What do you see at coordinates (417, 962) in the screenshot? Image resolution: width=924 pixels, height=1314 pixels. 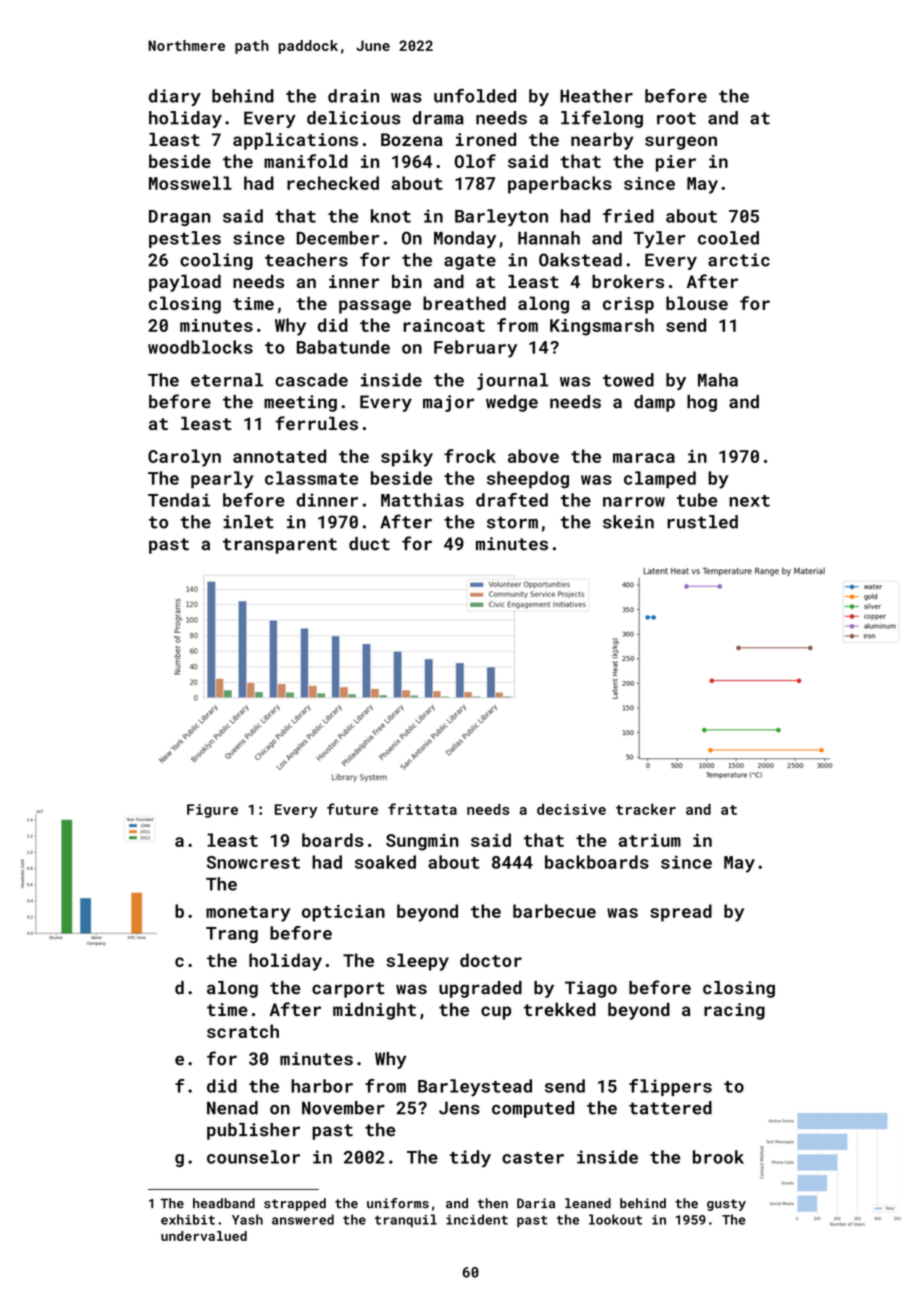 I see `sleepy` at bounding box center [417, 962].
